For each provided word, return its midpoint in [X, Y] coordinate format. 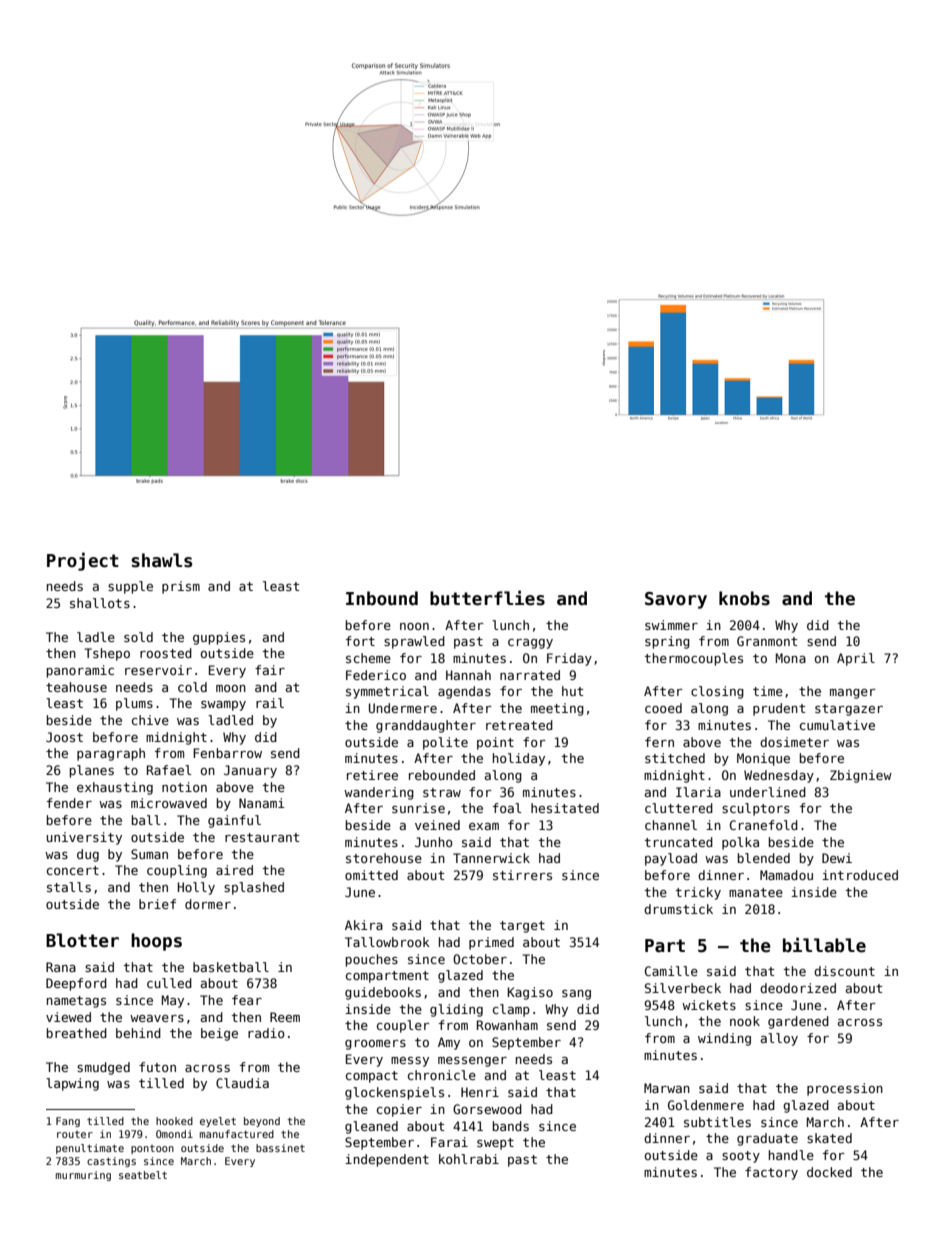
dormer [208, 904]
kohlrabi [469, 1159]
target [522, 927]
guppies [219, 638]
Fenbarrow [227, 753]
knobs [744, 598]
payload [671, 859]
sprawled [414, 642]
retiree [372, 775]
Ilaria [698, 792]
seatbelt [143, 1175]
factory [771, 1173]
